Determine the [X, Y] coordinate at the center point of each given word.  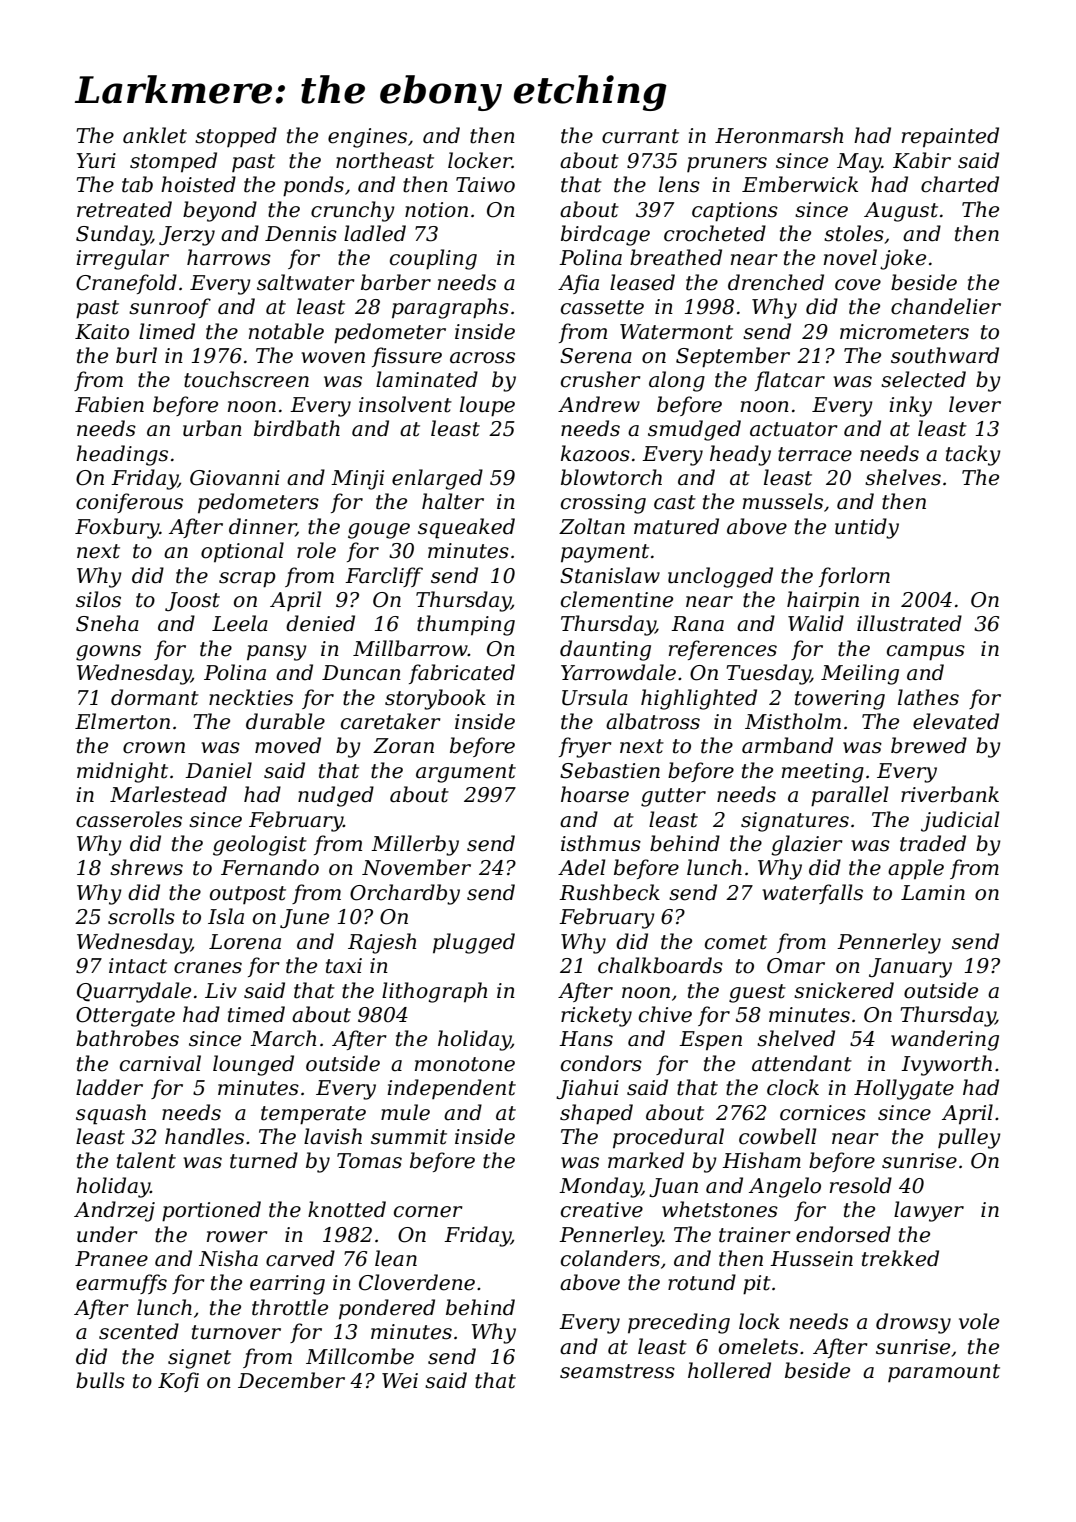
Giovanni [235, 478]
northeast [385, 160]
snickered [844, 990]
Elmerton [122, 721]
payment [605, 553]
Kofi [178, 1382]
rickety [596, 1016]
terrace [815, 454]
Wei [400, 1381]
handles [204, 1136]
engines [367, 138]
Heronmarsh [779, 135]
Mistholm [793, 721]
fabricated [462, 674]
